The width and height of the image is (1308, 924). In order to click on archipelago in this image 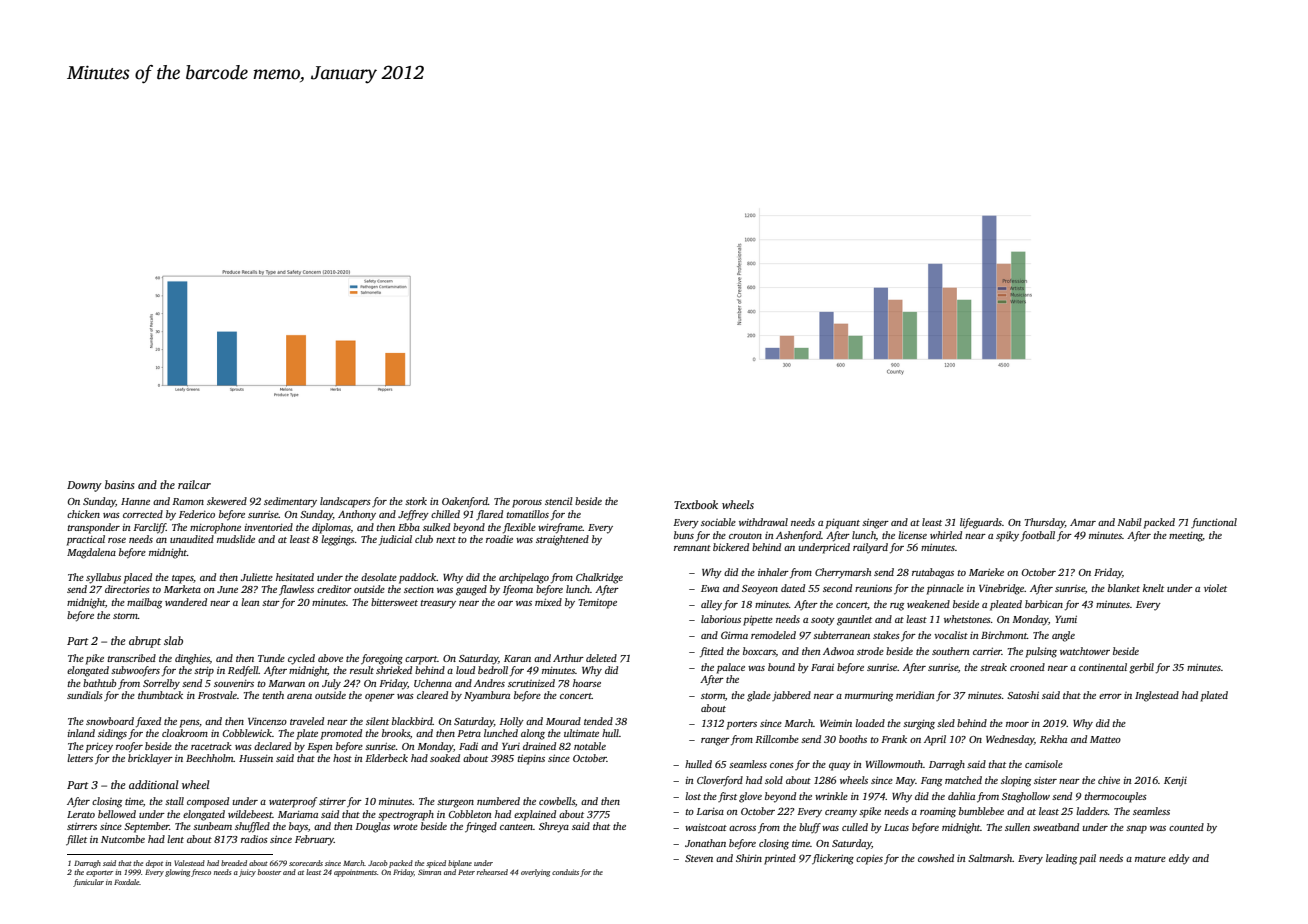, I will do `click(524, 578)`.
